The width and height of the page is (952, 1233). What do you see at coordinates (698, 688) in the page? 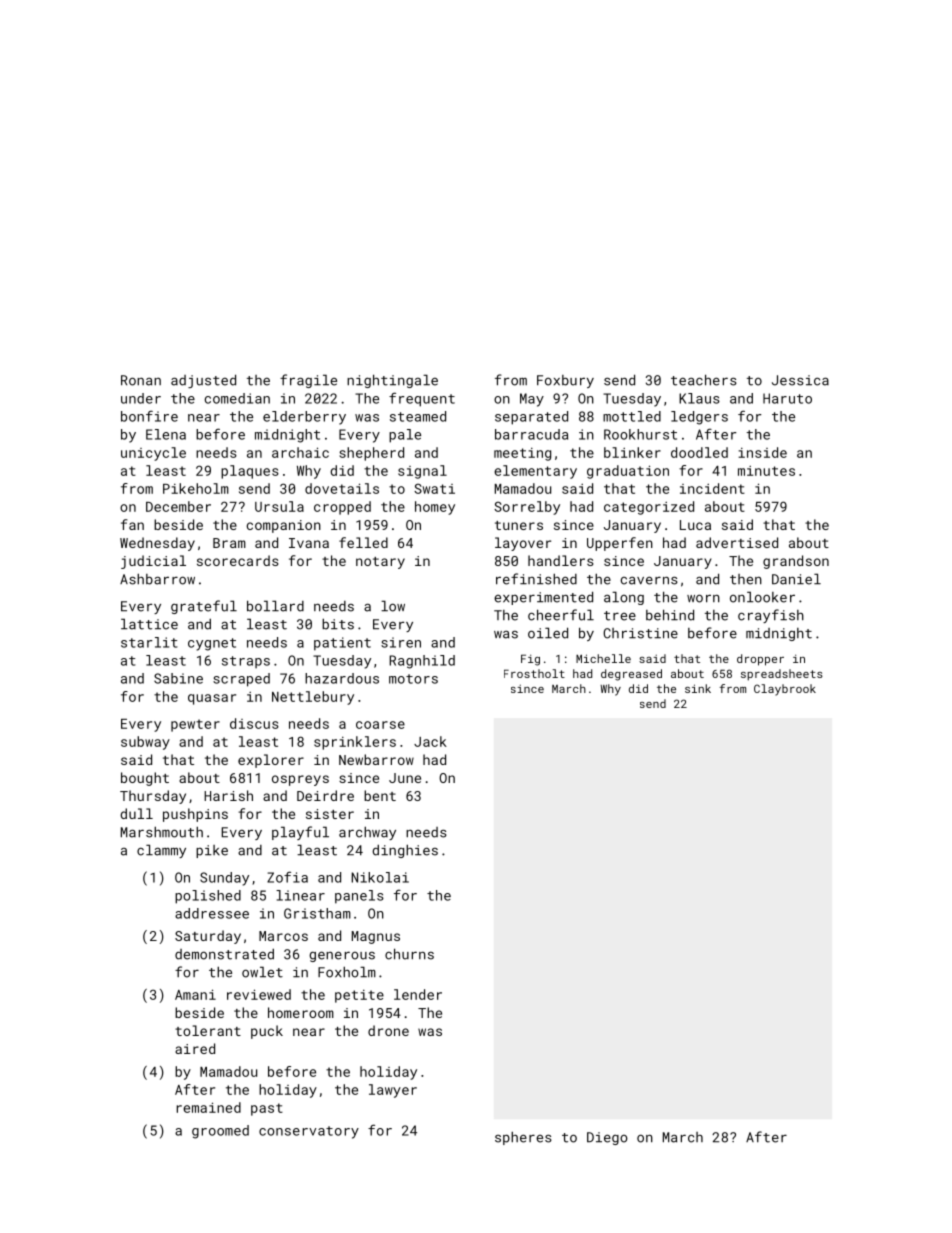
I see `sink` at bounding box center [698, 688].
